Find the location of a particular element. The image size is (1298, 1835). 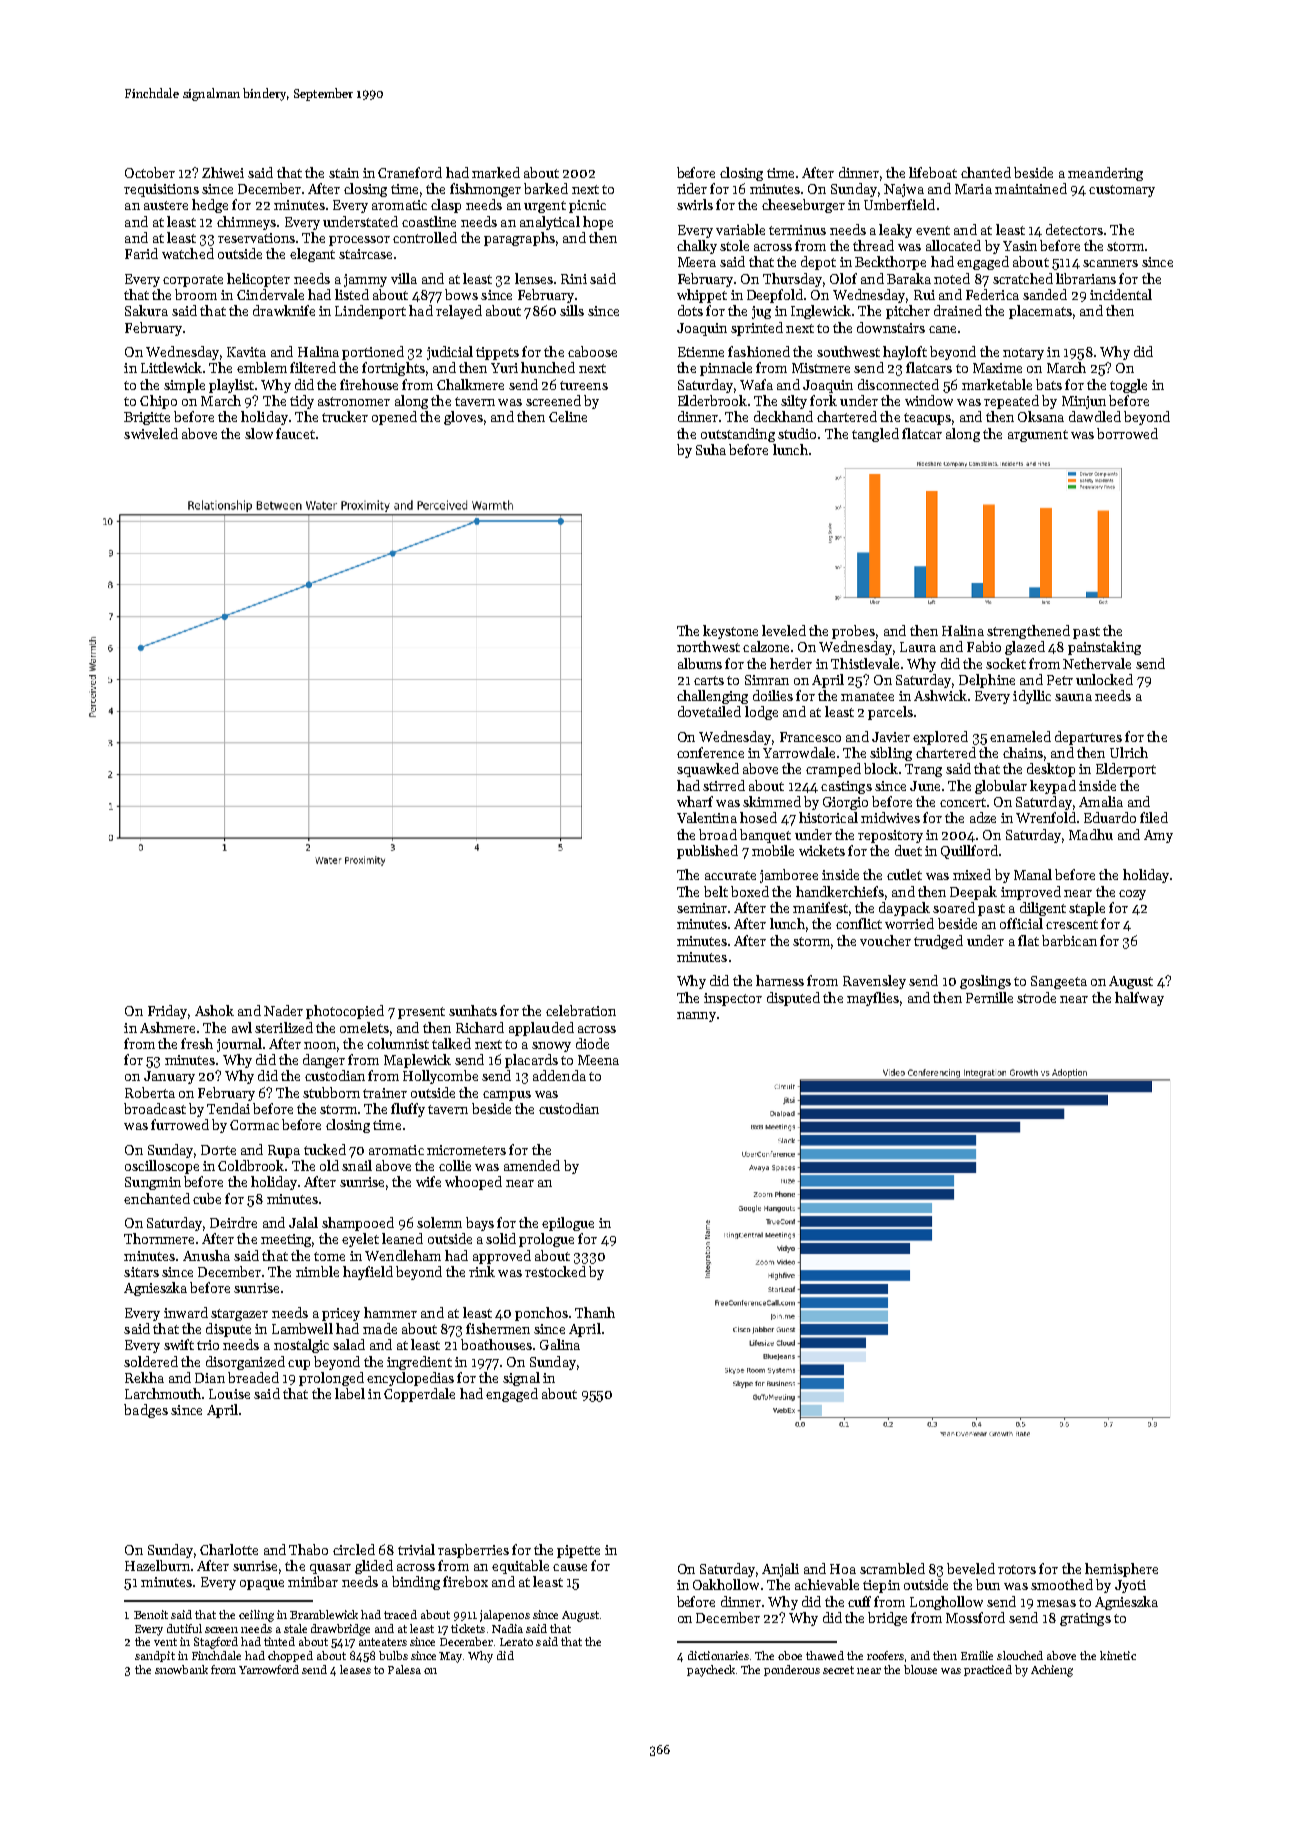

swirls is located at coordinates (695, 204).
